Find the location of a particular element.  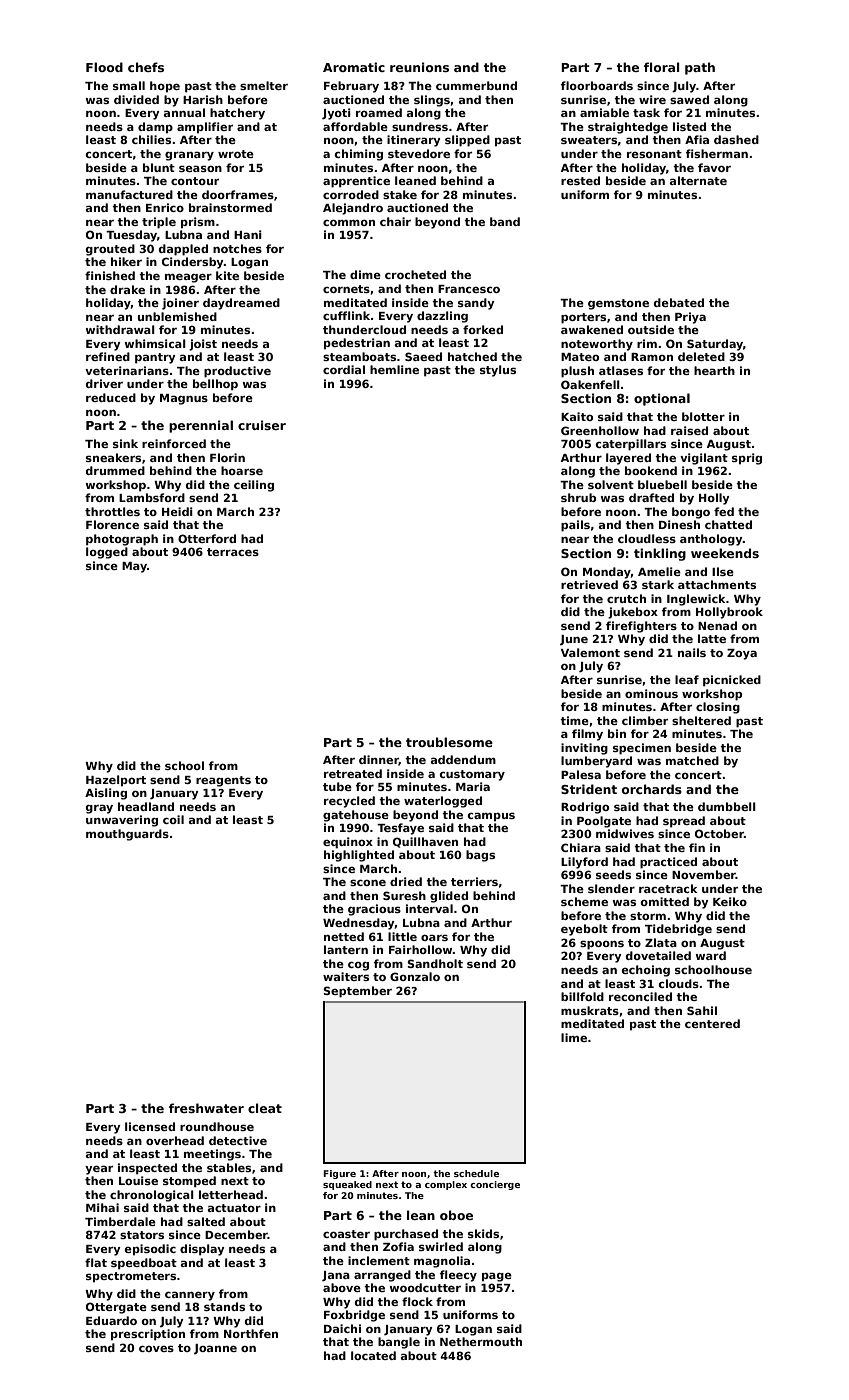

jukebox is located at coordinates (633, 613).
